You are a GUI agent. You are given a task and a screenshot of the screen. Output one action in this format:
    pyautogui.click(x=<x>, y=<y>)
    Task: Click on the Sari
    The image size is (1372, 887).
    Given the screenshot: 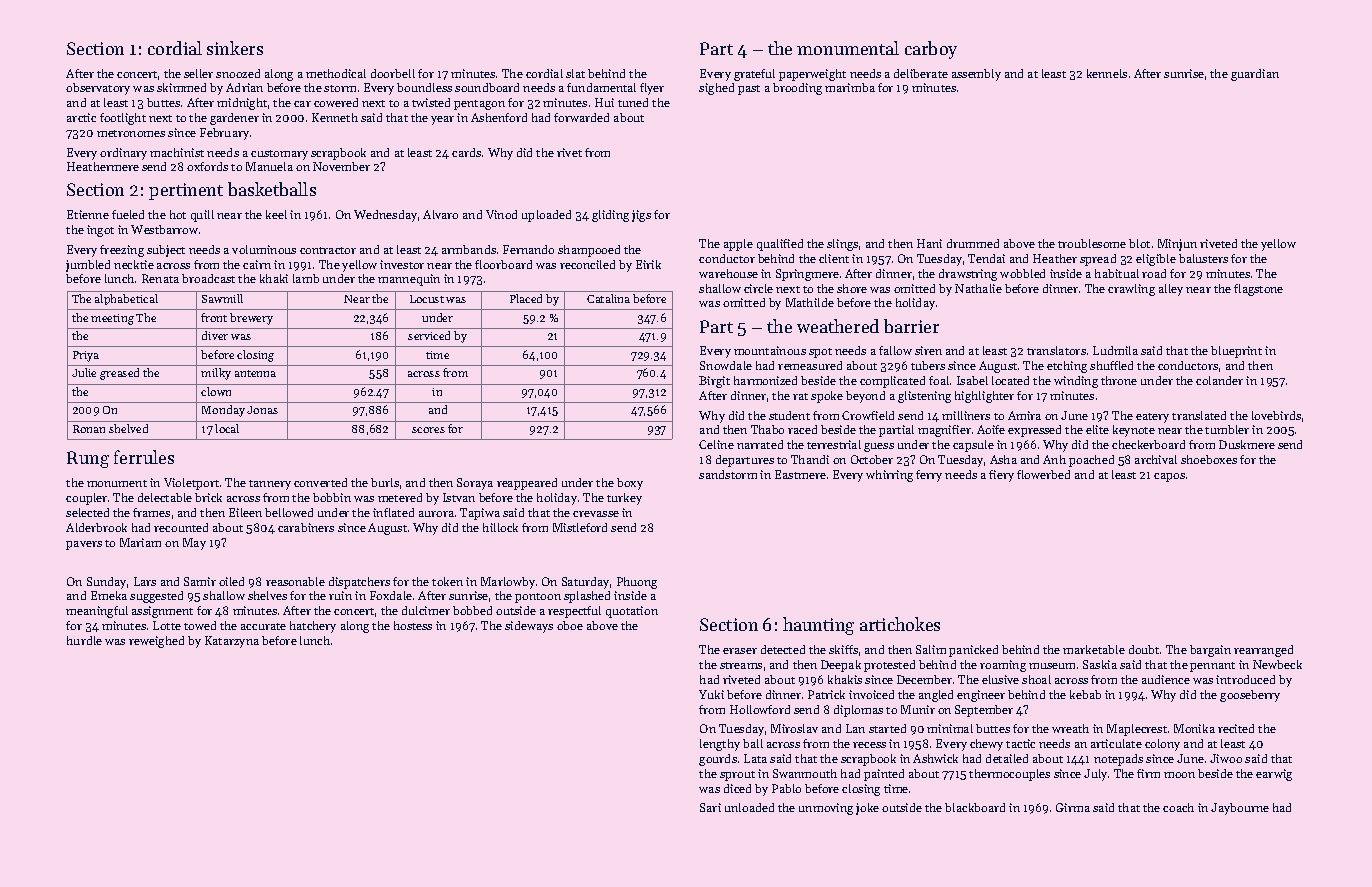 What is the action you would take?
    pyautogui.click(x=710, y=807)
